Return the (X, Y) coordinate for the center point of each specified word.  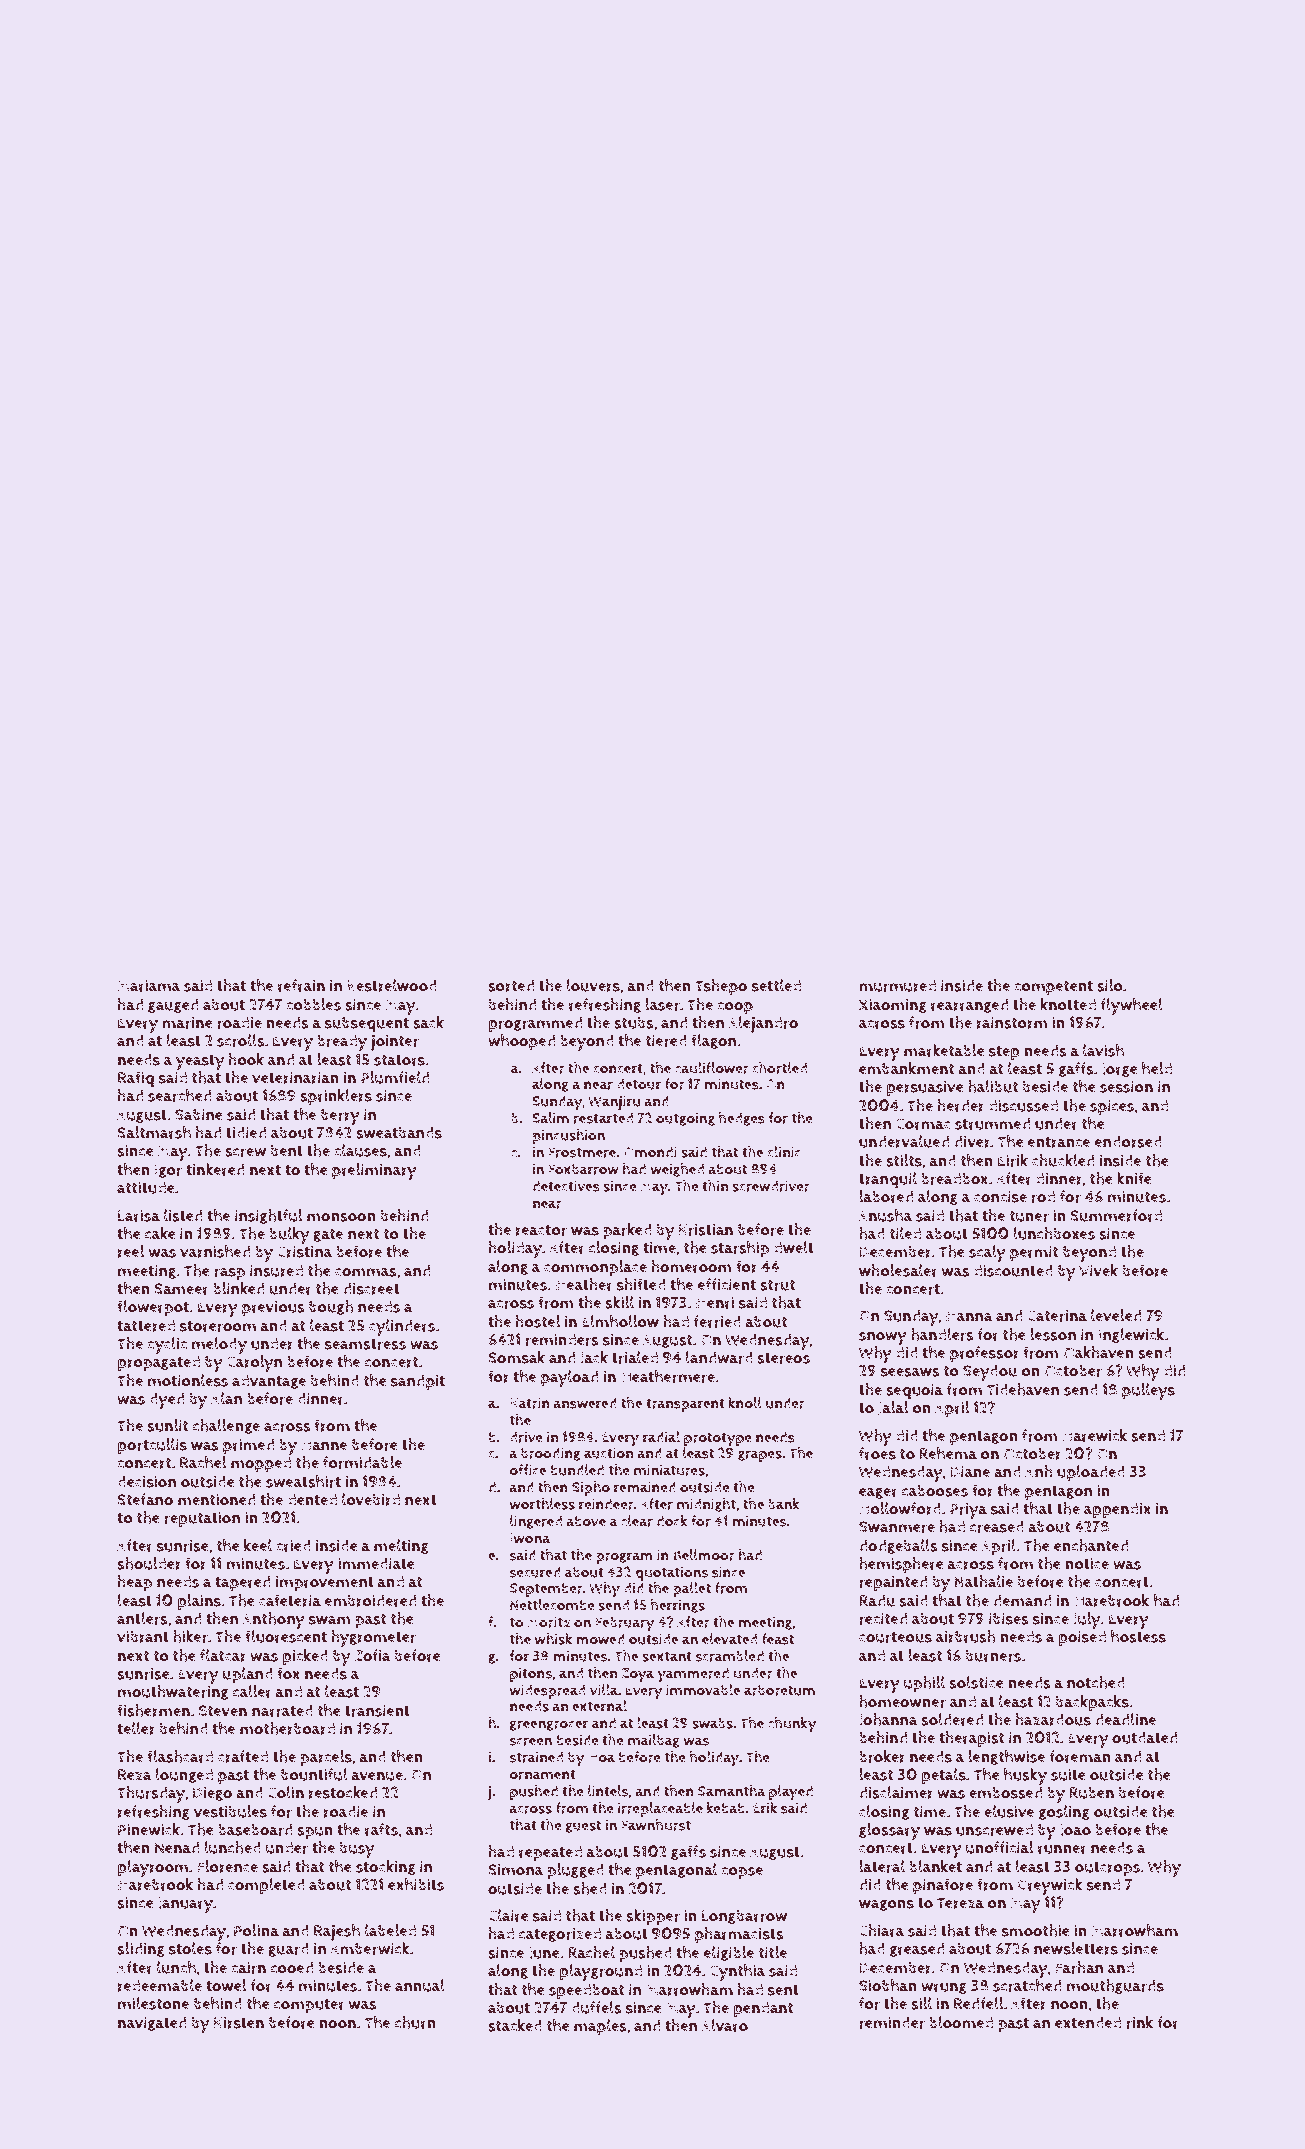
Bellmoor (704, 1555)
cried (293, 1545)
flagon (713, 1041)
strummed (992, 1123)
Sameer (181, 1289)
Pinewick (149, 1829)
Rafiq (136, 1079)
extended (1088, 2022)
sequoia (914, 1391)
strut (778, 1285)
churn (415, 2022)
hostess (1138, 1636)
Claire (508, 1915)
